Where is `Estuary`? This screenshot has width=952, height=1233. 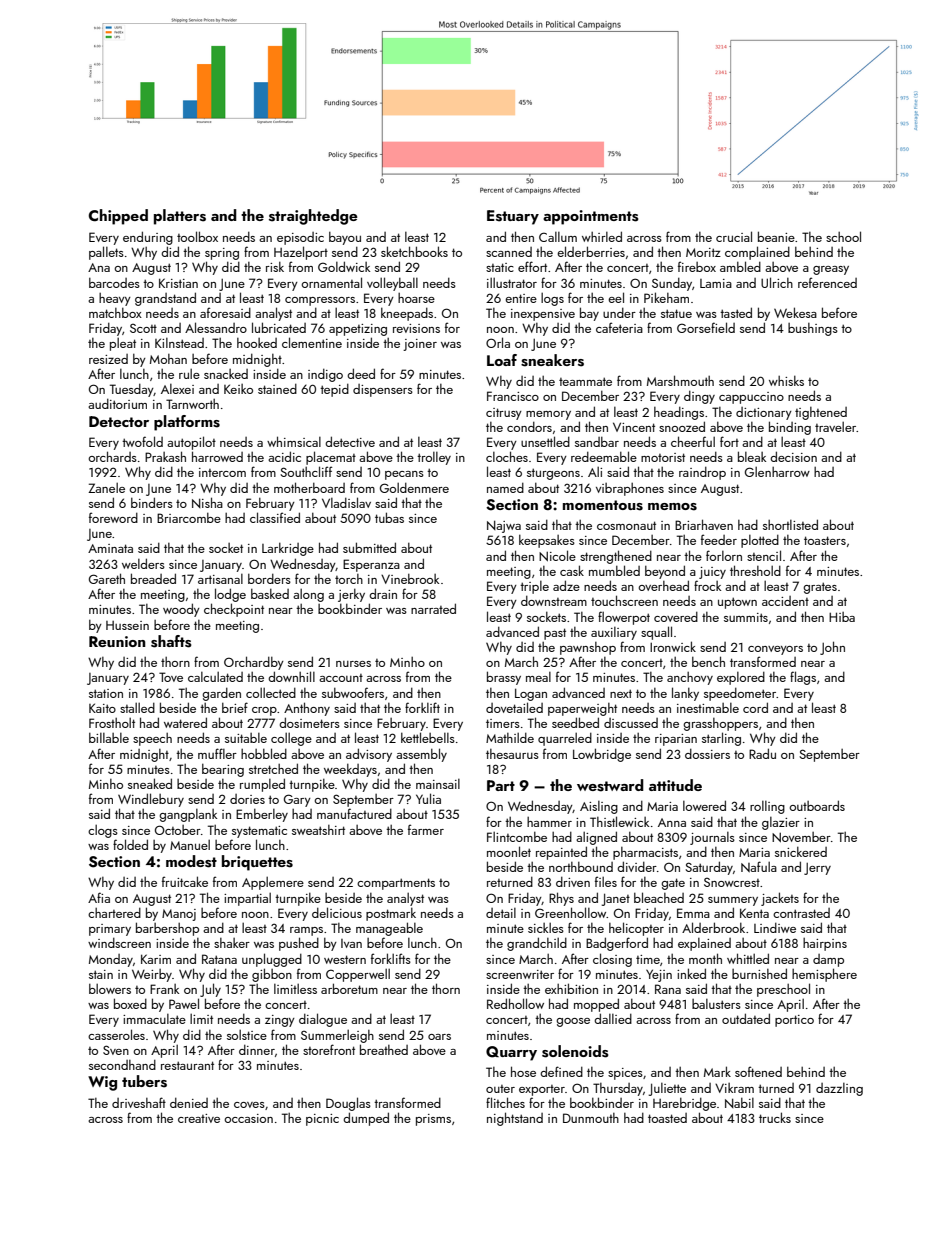
Estuary is located at coordinates (513, 217).
